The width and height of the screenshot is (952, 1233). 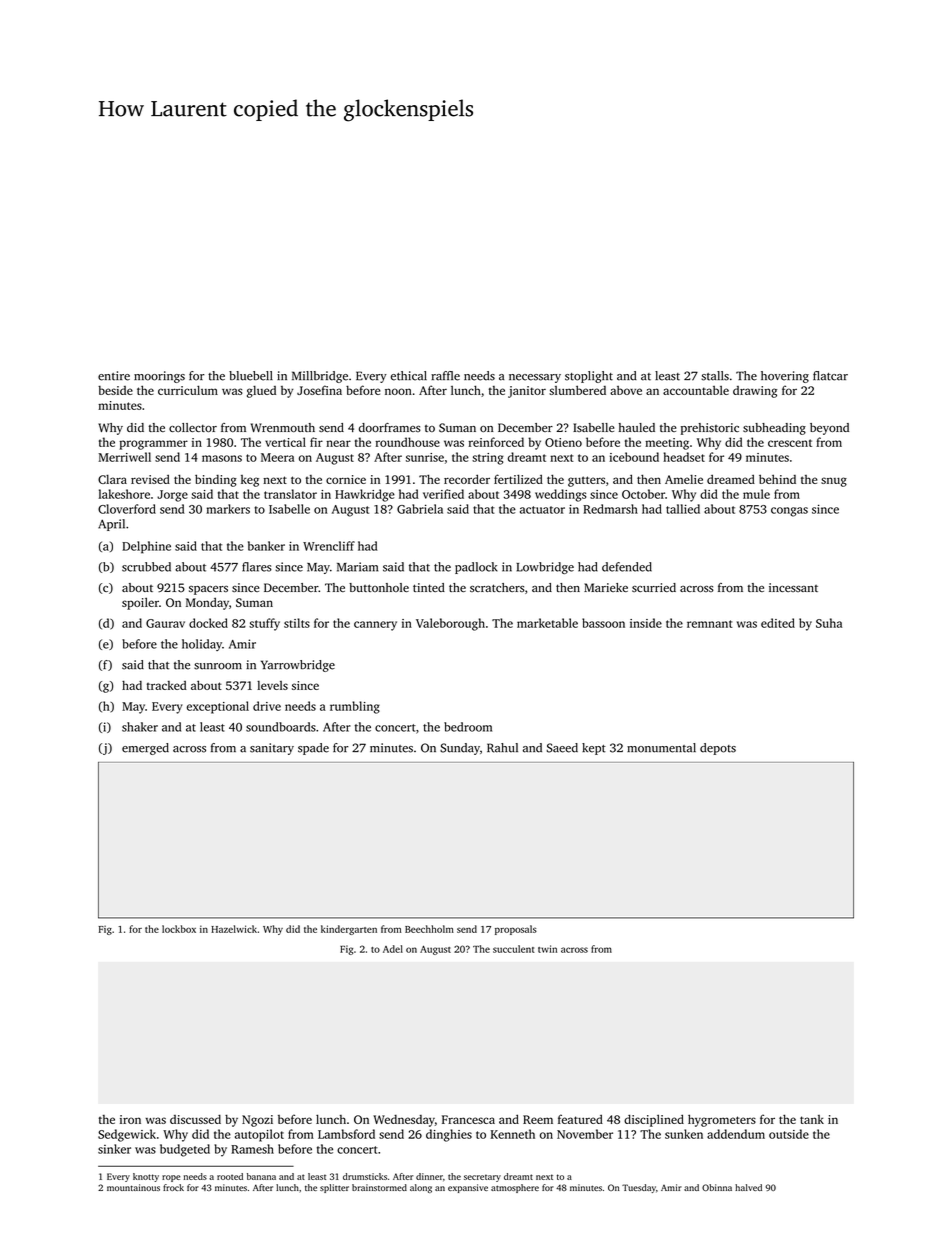 I want to click on succulent, so click(x=514, y=949).
